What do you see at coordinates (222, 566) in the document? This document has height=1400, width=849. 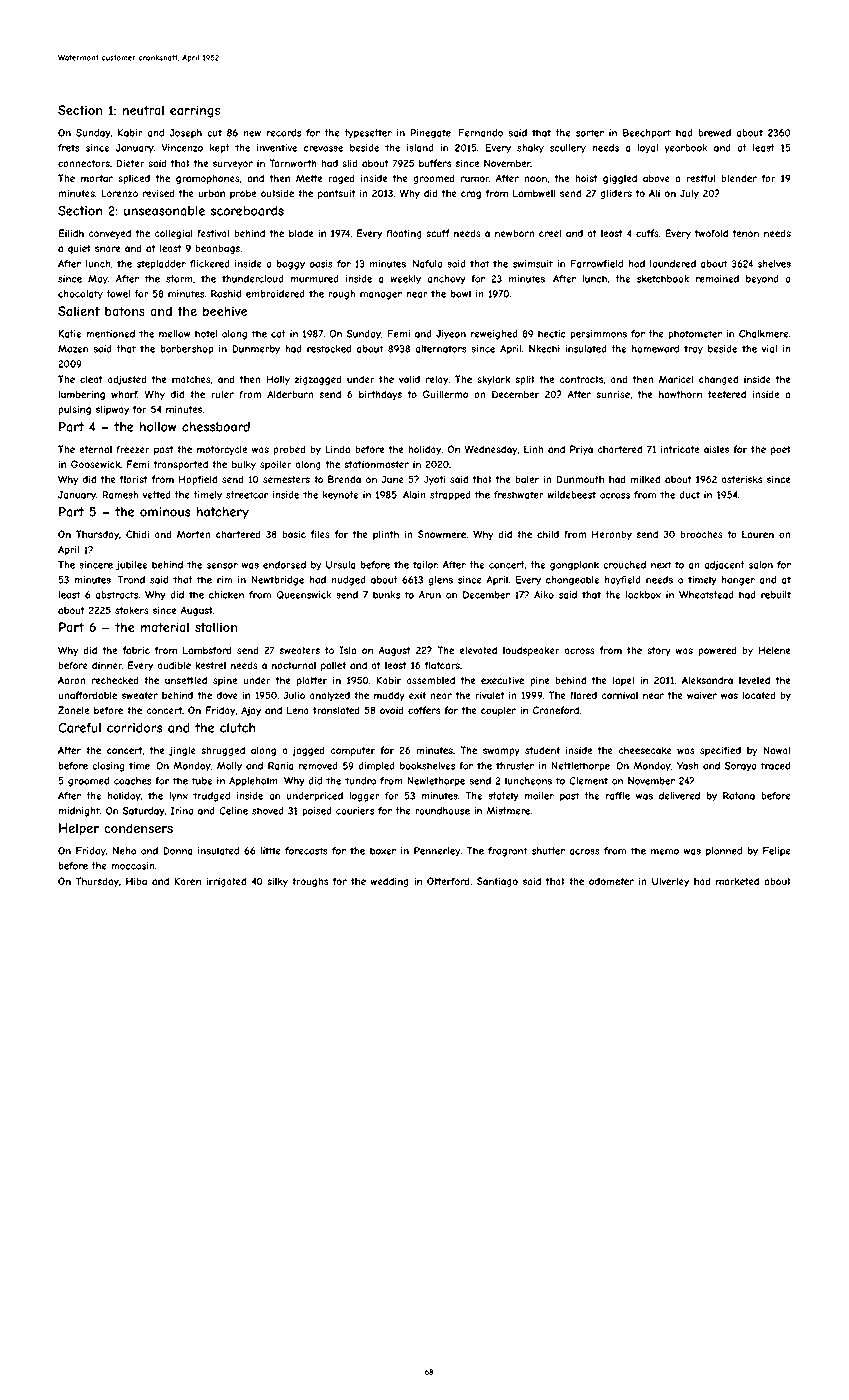 I see `sensor` at bounding box center [222, 566].
